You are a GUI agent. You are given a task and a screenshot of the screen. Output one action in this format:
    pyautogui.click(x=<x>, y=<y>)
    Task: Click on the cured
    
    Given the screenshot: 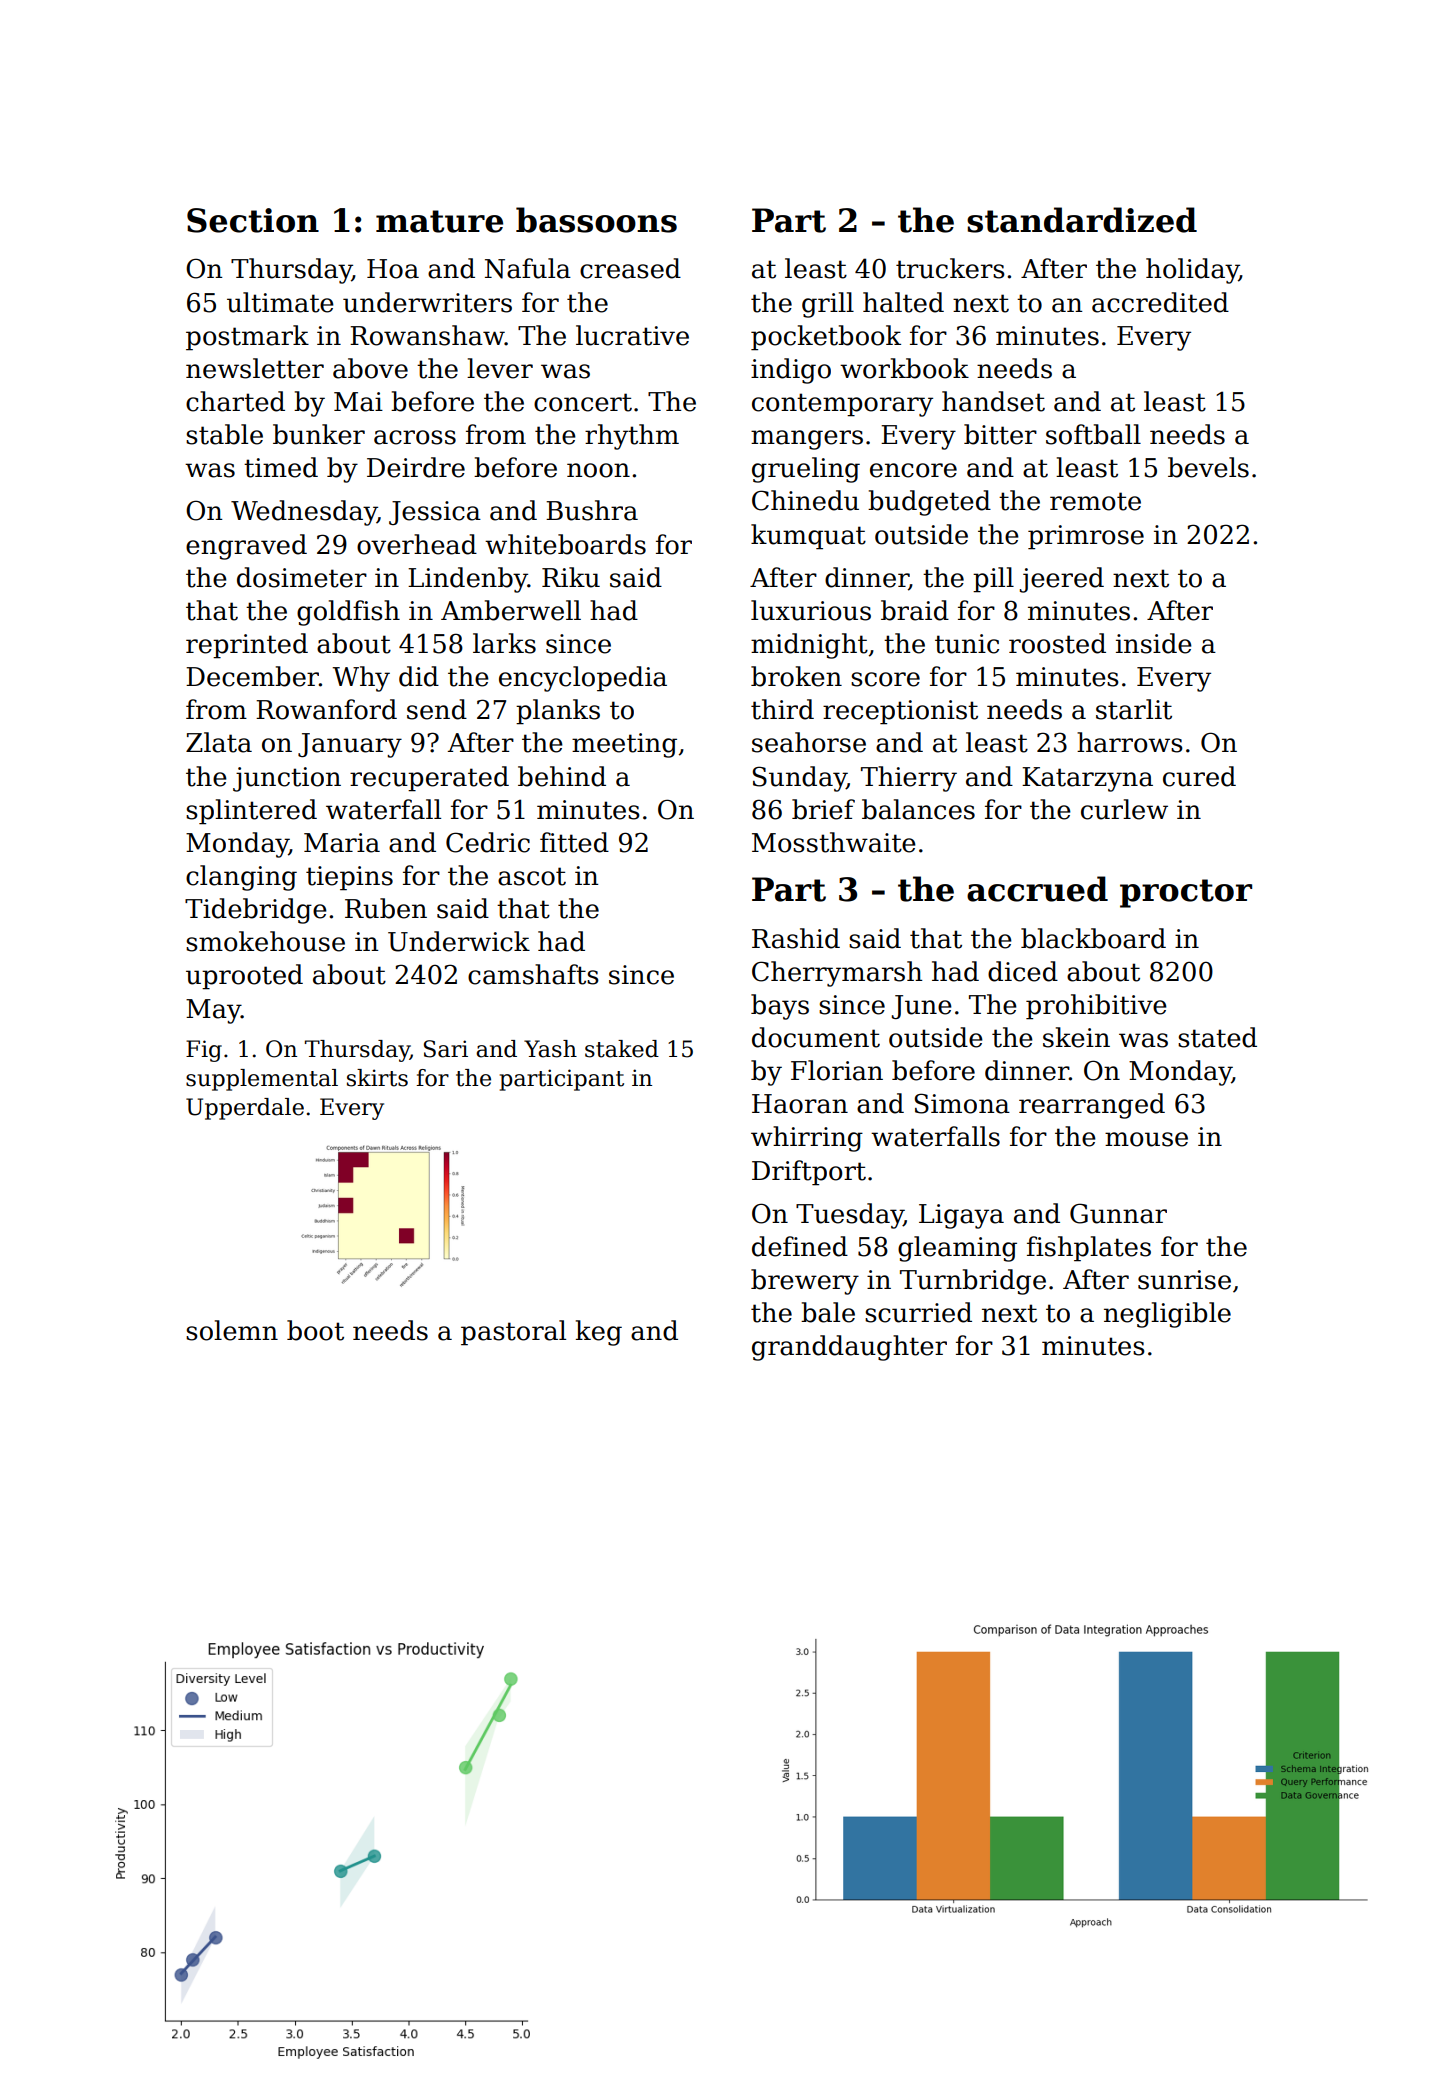 What is the action you would take?
    pyautogui.click(x=1199, y=776)
